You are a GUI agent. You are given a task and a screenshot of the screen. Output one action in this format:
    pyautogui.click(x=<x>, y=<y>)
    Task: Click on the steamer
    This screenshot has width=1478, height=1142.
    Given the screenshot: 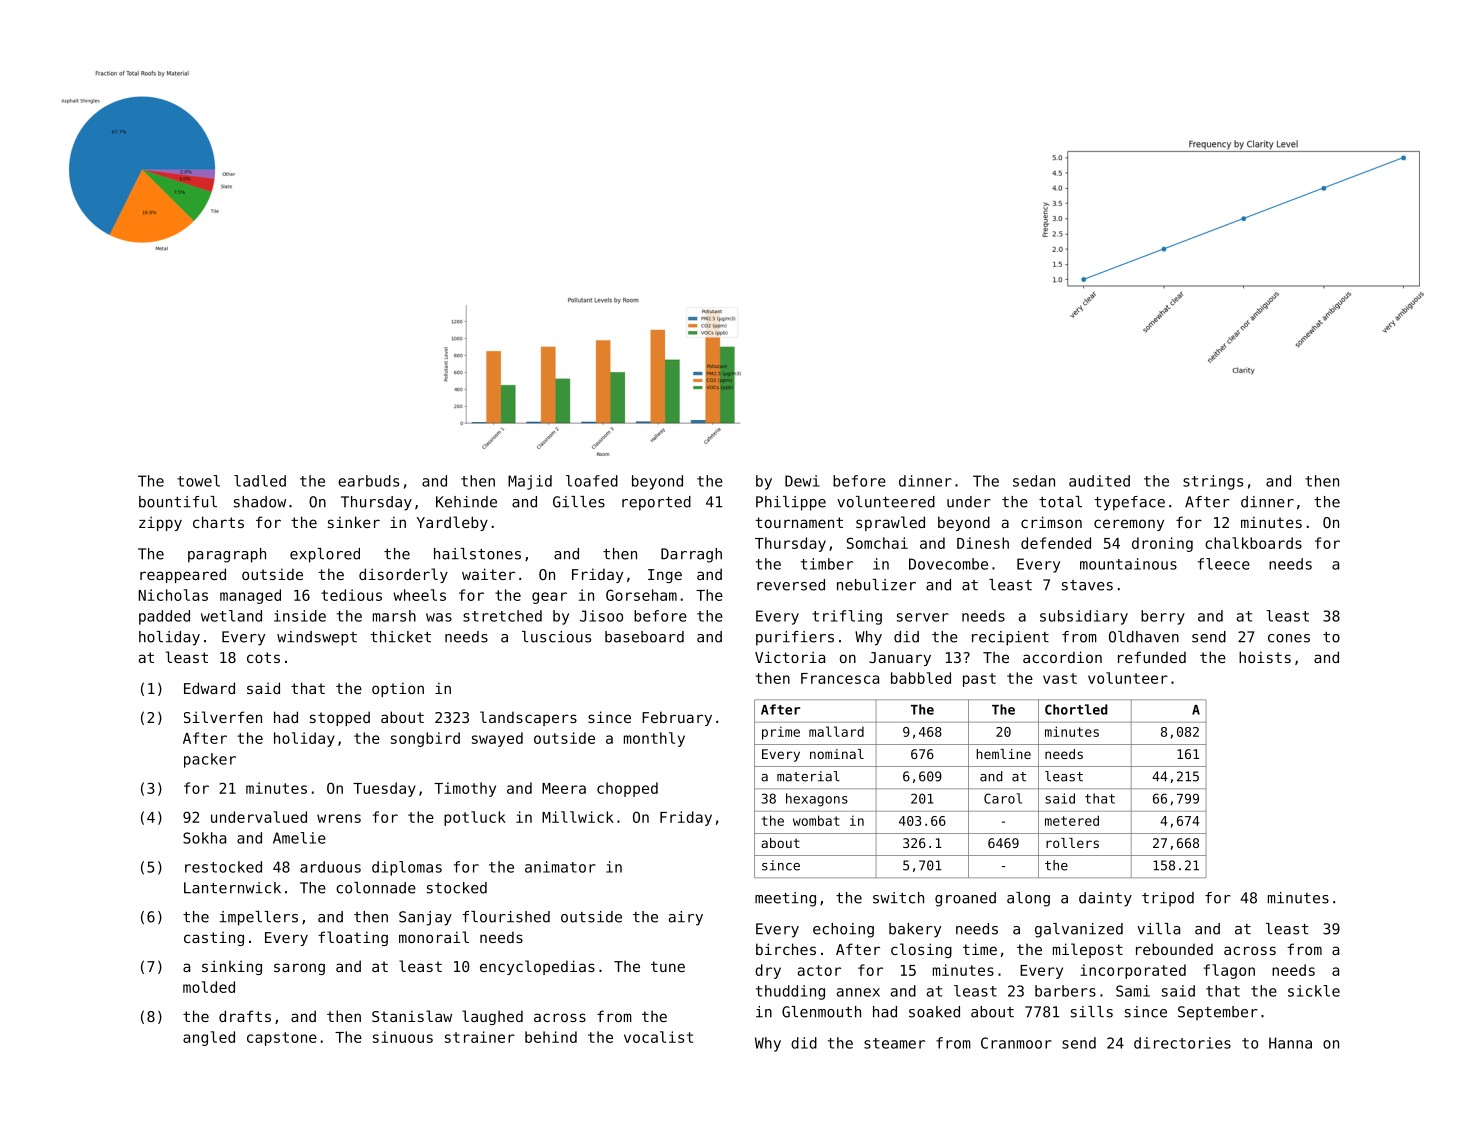 What is the action you would take?
    pyautogui.click(x=894, y=1043)
